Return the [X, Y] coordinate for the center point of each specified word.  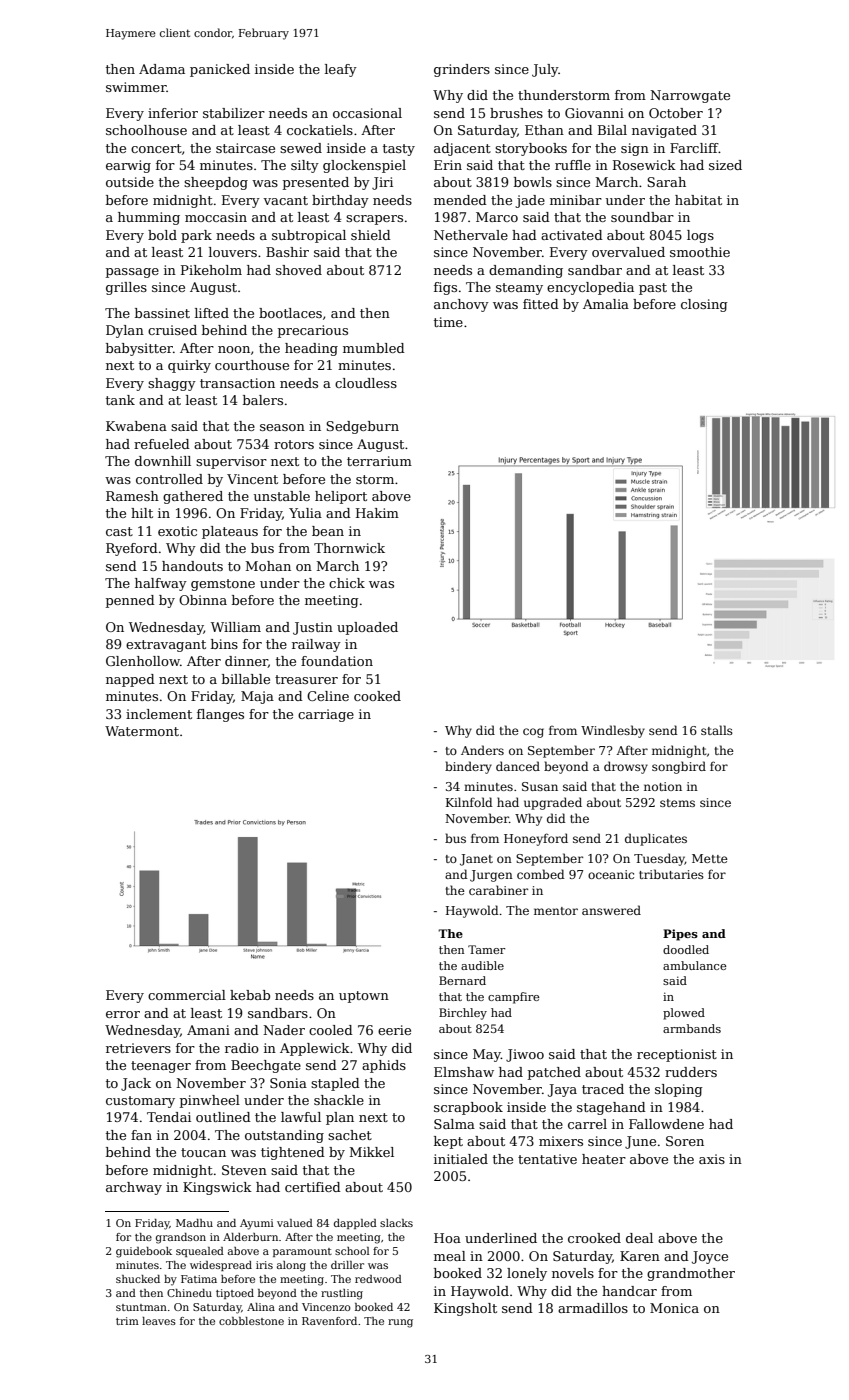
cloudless [366, 383]
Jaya [562, 1090]
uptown [364, 997]
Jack [136, 1084]
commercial [187, 995]
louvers [233, 252]
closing [704, 305]
